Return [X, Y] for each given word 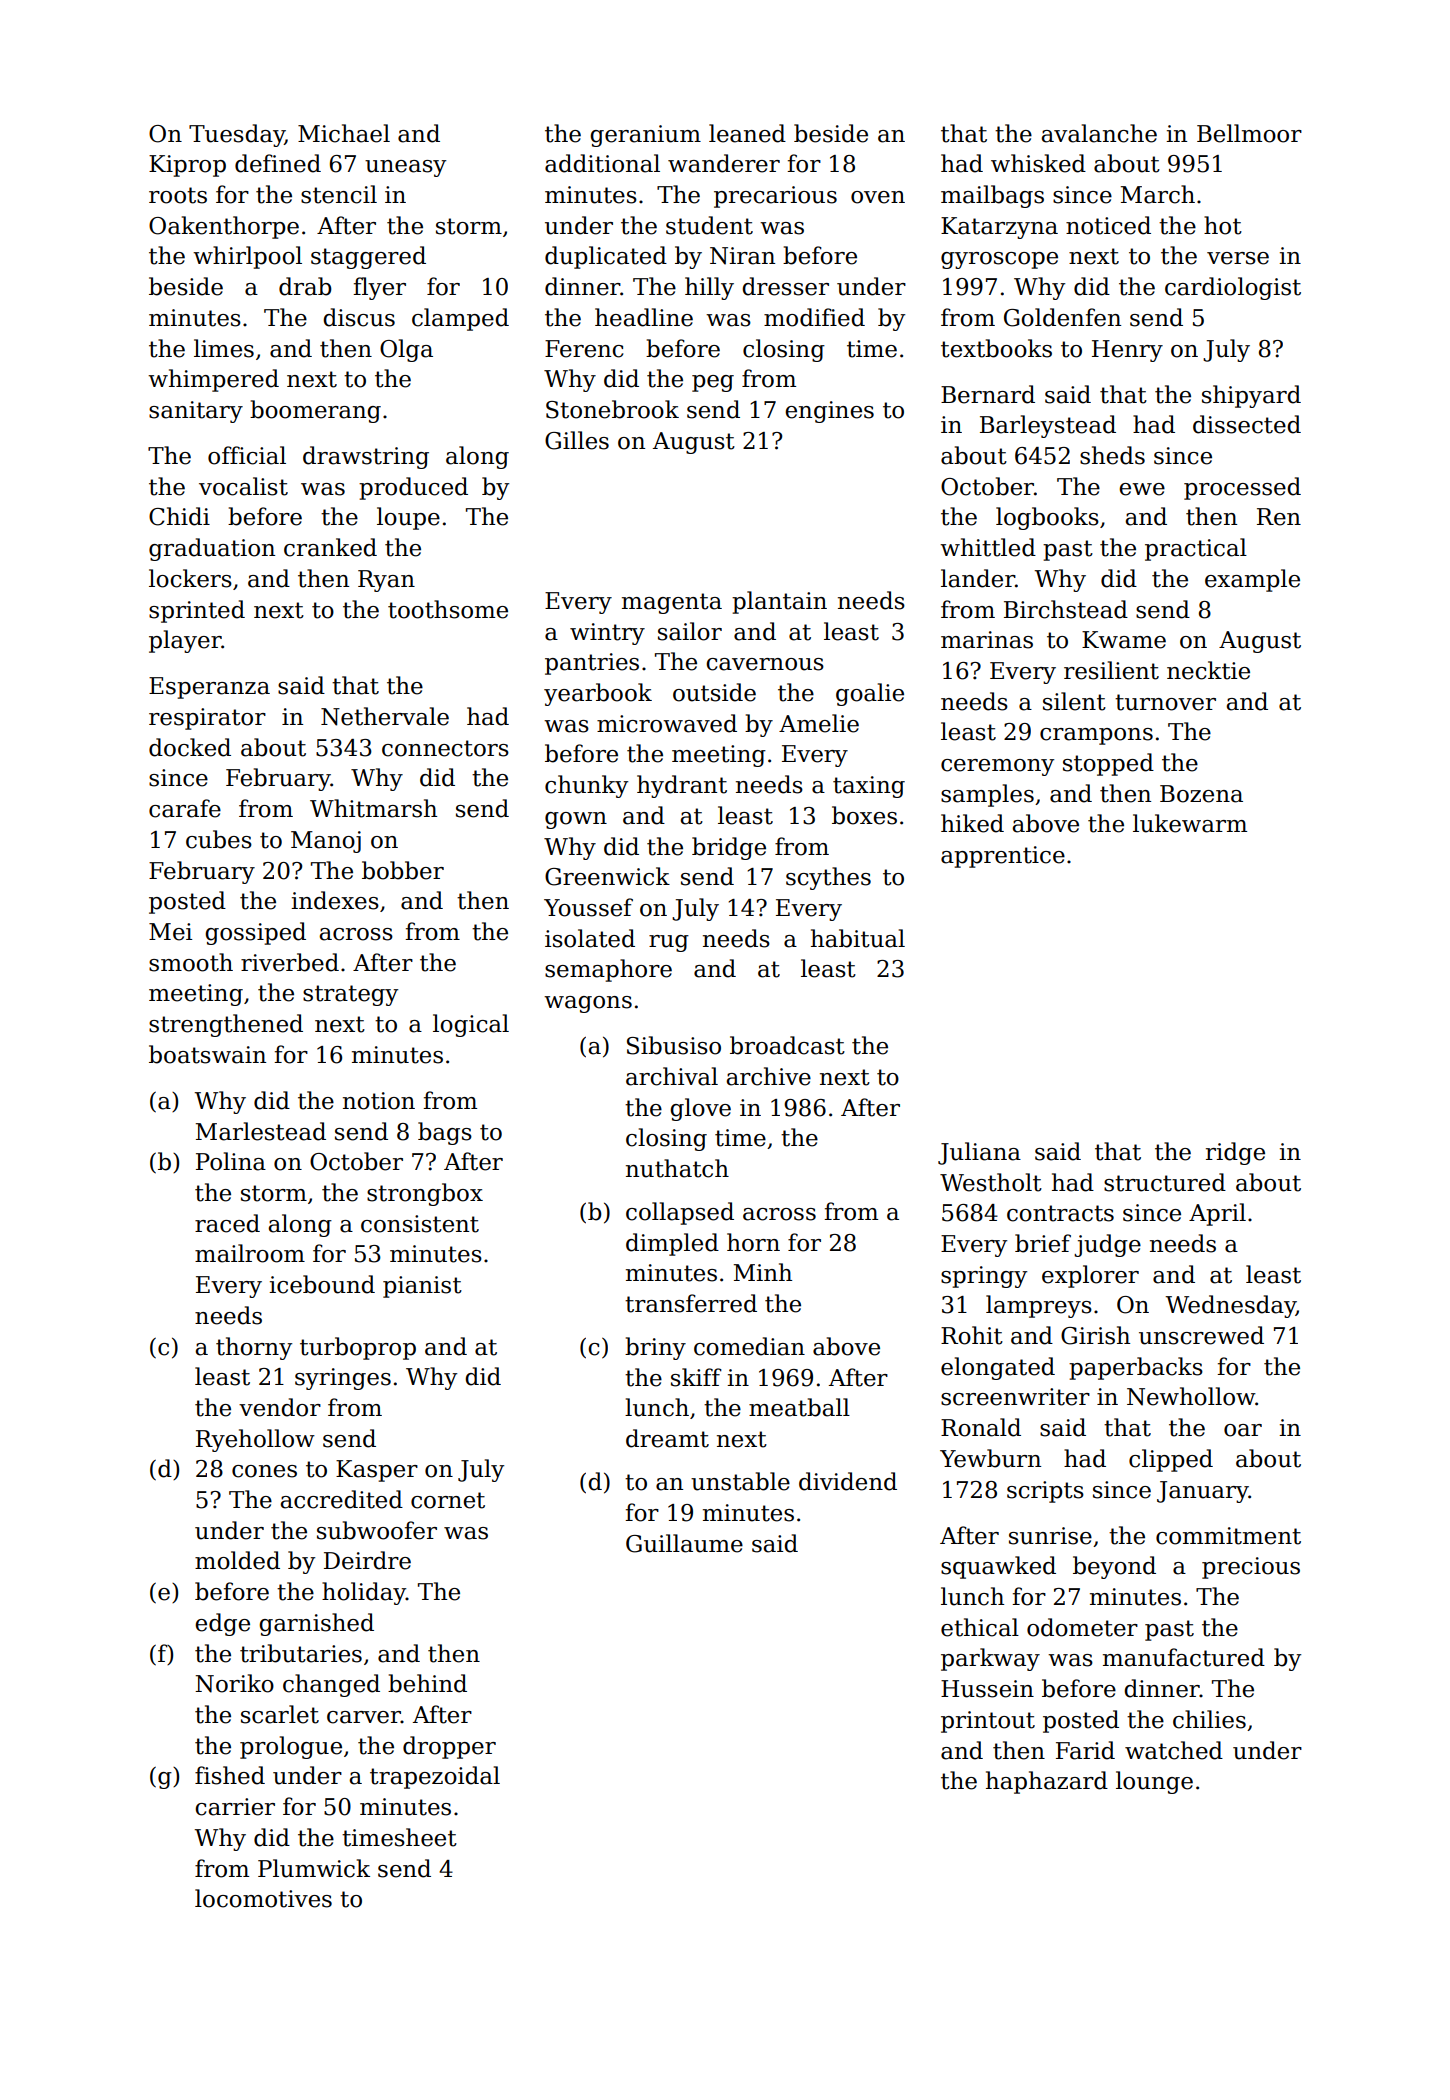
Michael [344, 133]
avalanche [1099, 133]
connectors [445, 748]
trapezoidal [435, 1777]
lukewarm [1190, 823]
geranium [645, 136]
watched [1174, 1750]
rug [669, 943]
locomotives [263, 1898]
